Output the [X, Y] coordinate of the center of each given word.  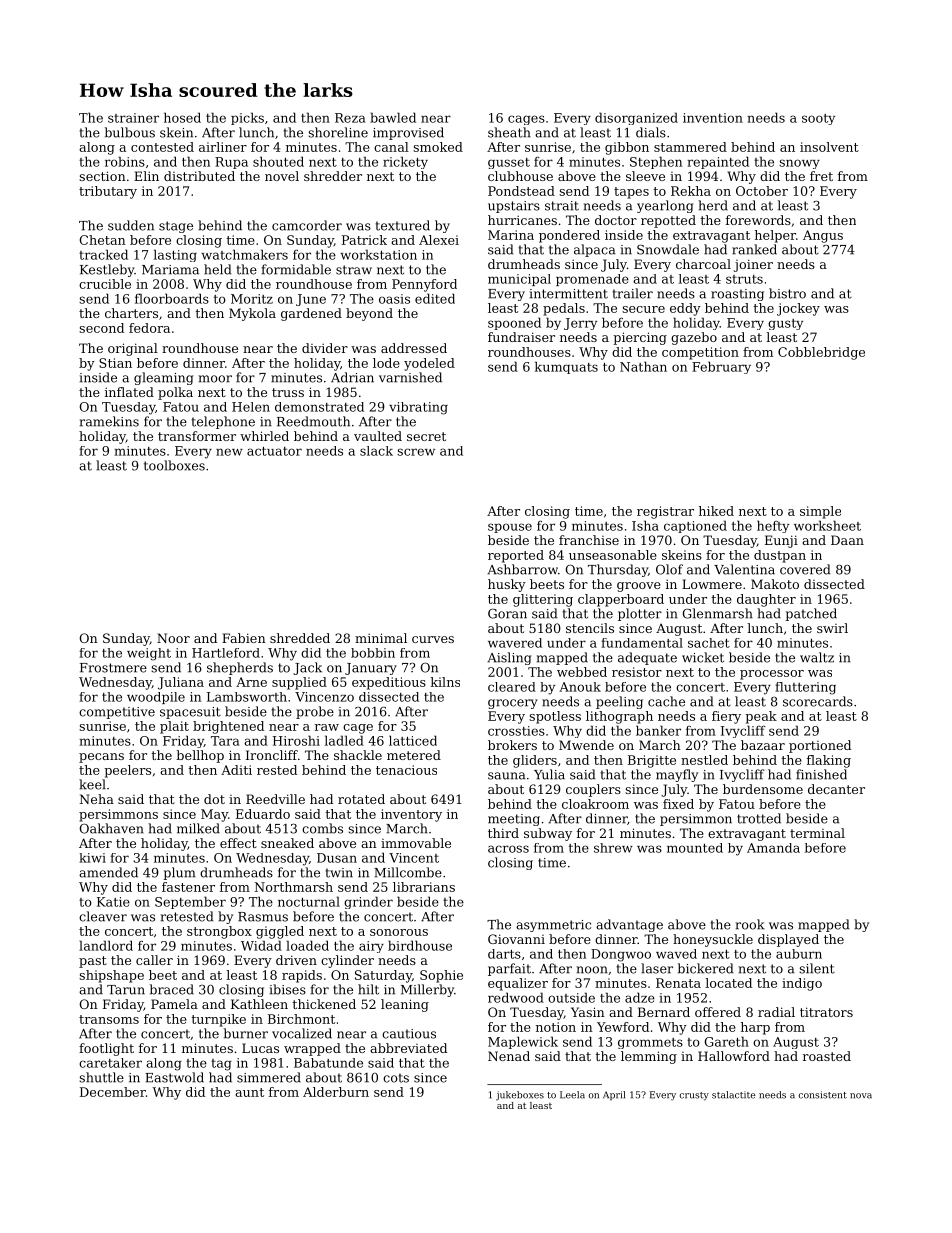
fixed [678, 804]
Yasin [588, 1012]
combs [322, 828]
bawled [393, 117]
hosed [182, 117]
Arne [251, 682]
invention [713, 118]
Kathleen [259, 1004]
